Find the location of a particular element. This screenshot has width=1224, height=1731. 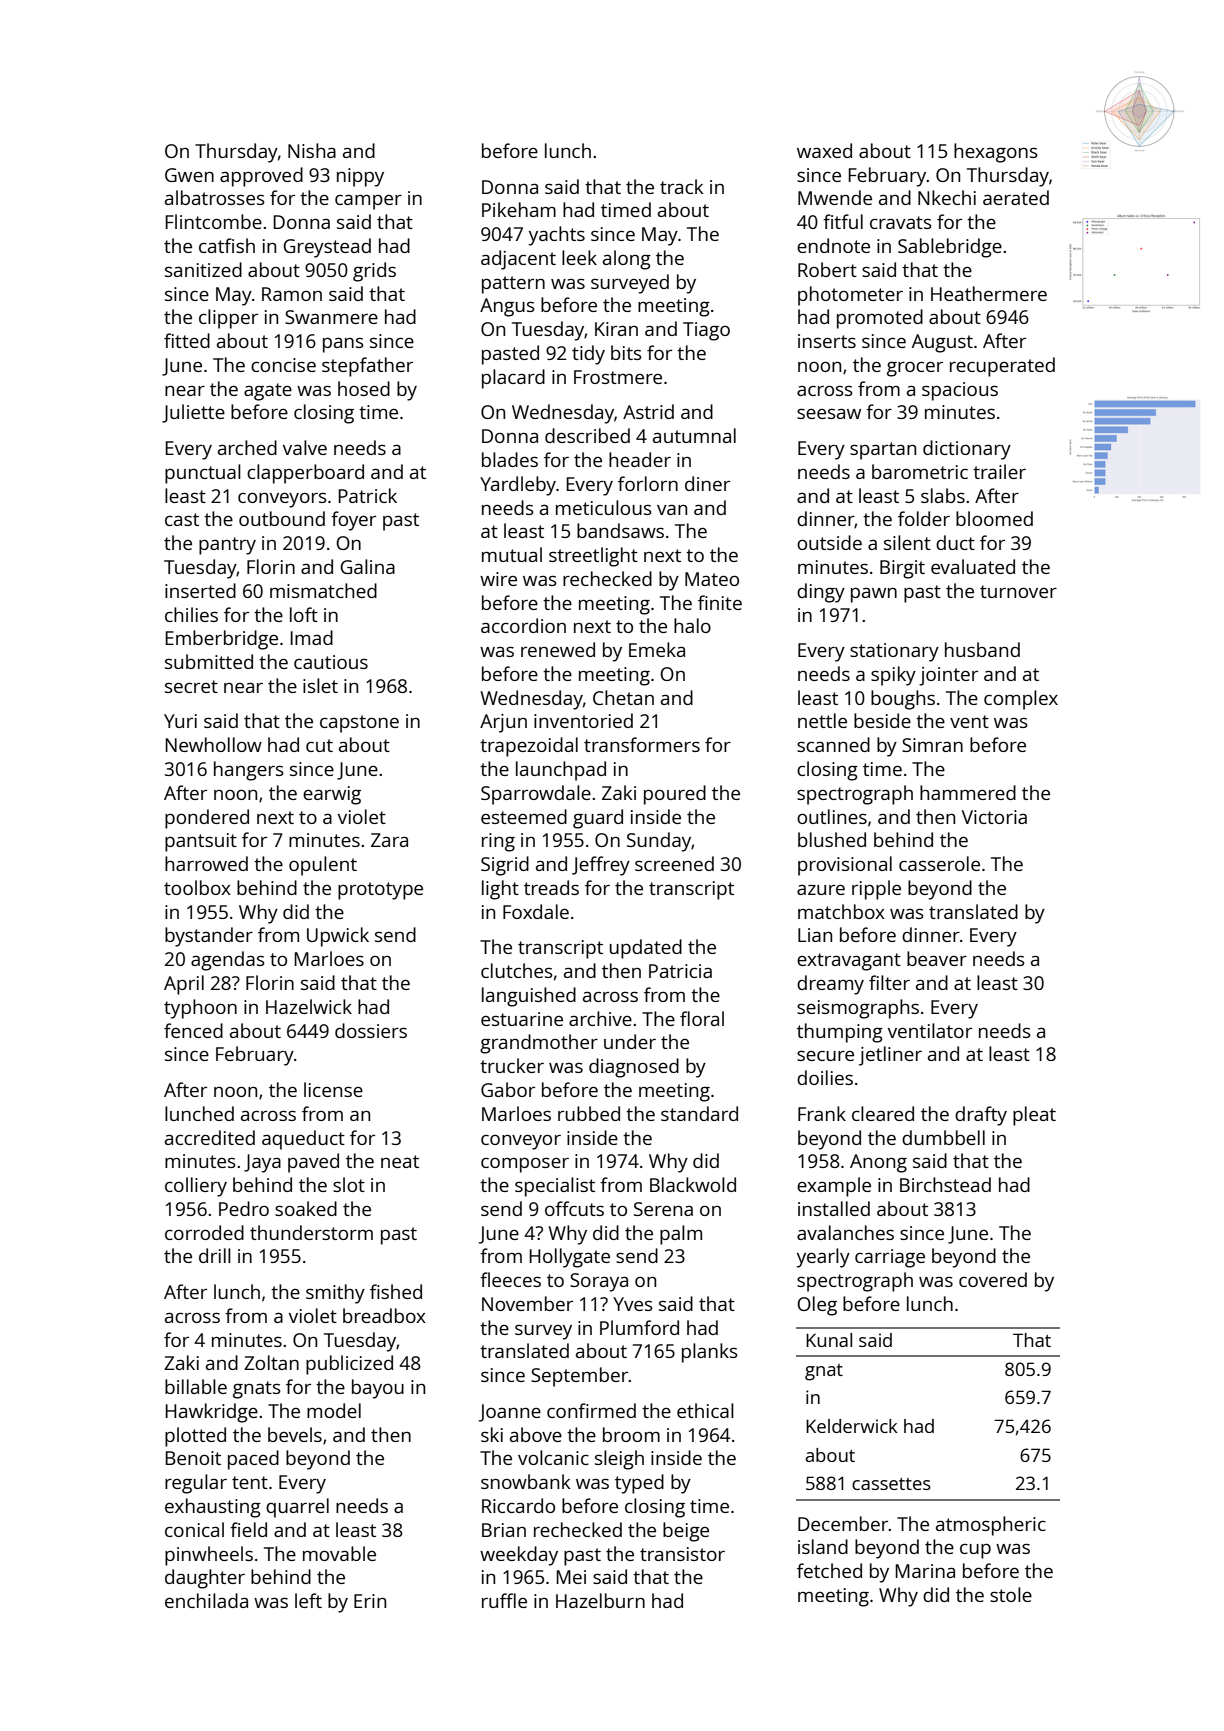

waxed is located at coordinates (824, 150).
